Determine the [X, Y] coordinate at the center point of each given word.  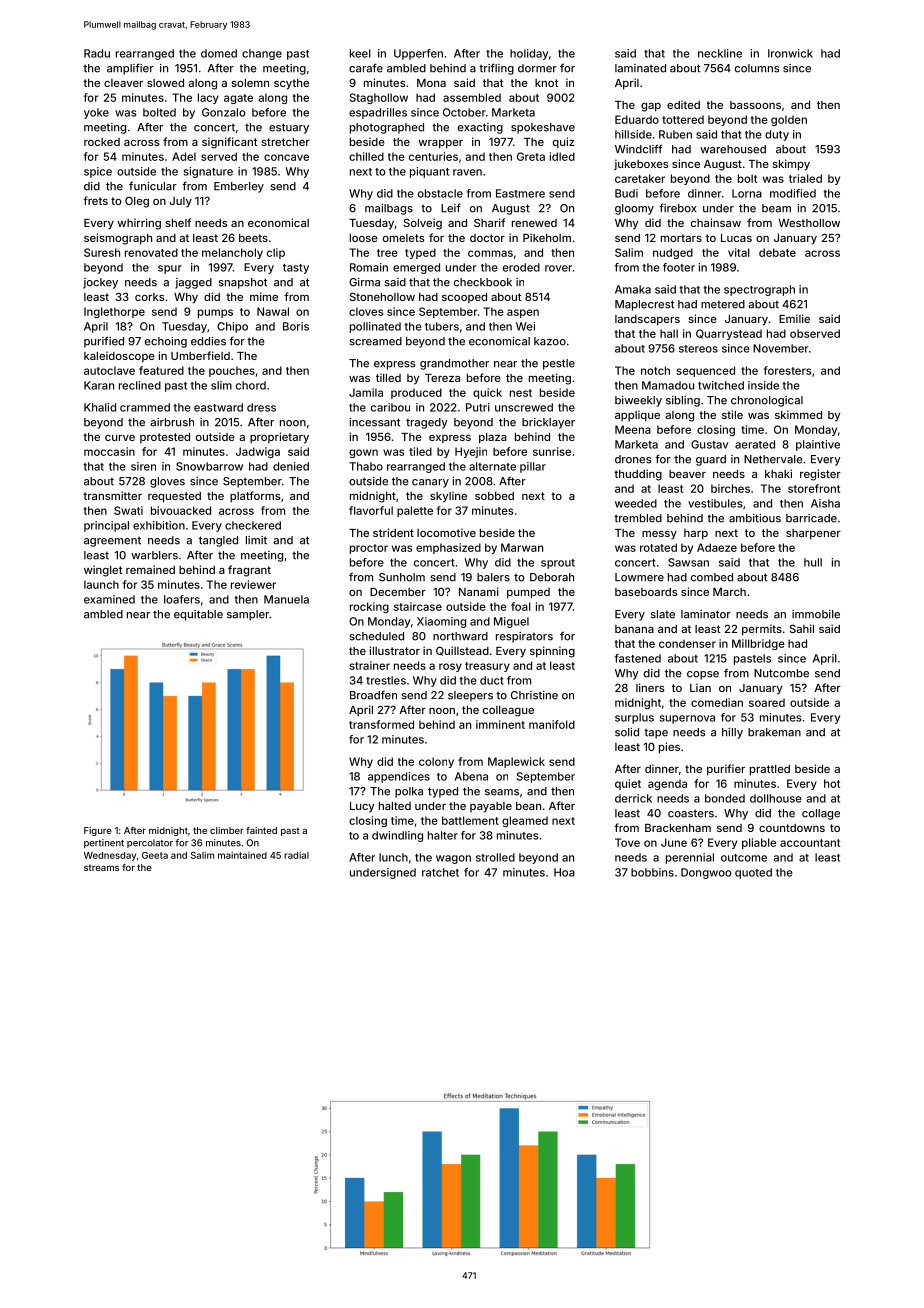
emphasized [448, 548]
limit [256, 540]
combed [712, 577]
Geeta [155, 855]
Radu [97, 53]
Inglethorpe [114, 312]
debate [777, 252]
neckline [720, 53]
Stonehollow [382, 296]
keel [360, 53]
